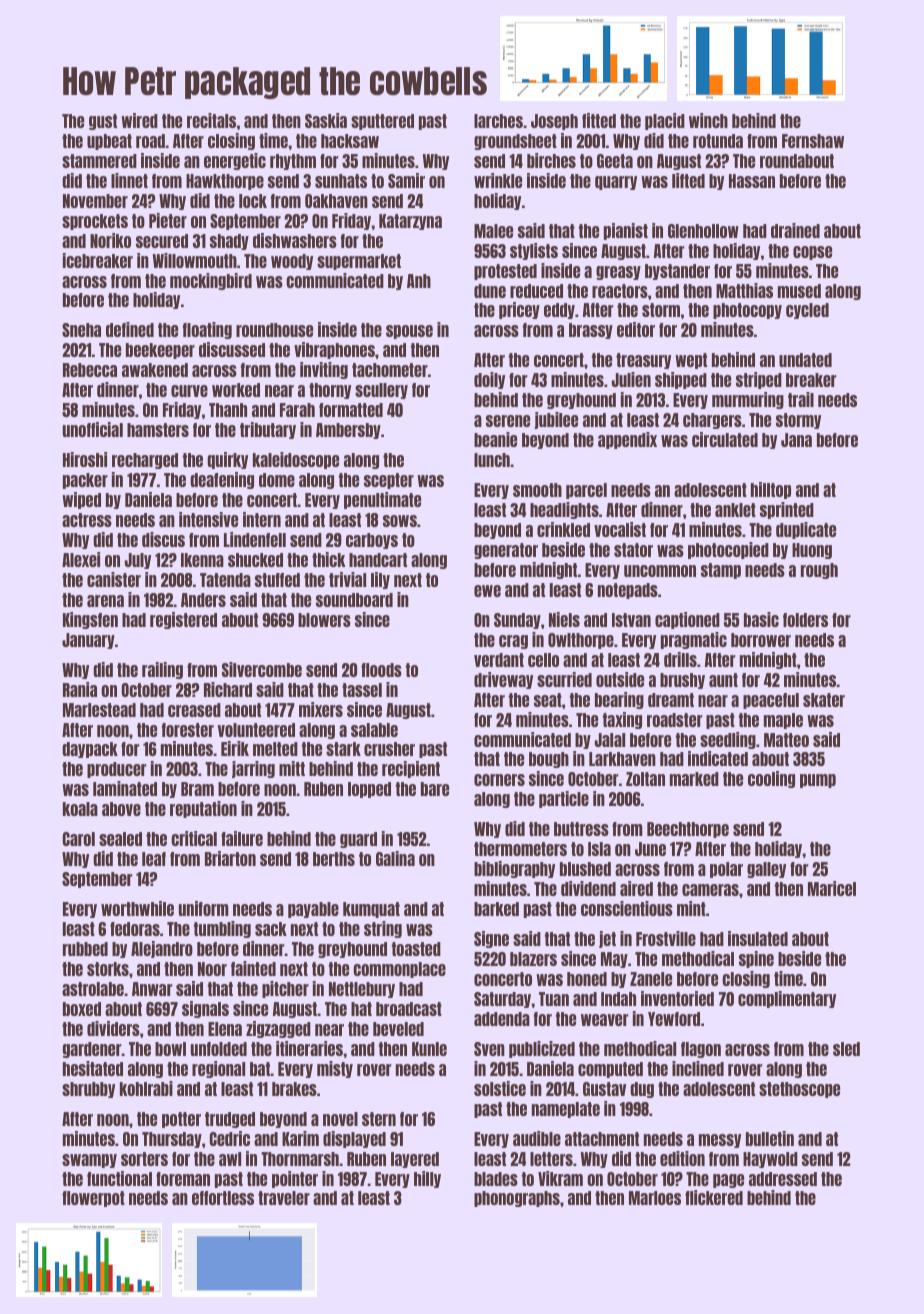 The image size is (924, 1314). What do you see at coordinates (228, 689) in the image?
I see `Richard` at bounding box center [228, 689].
